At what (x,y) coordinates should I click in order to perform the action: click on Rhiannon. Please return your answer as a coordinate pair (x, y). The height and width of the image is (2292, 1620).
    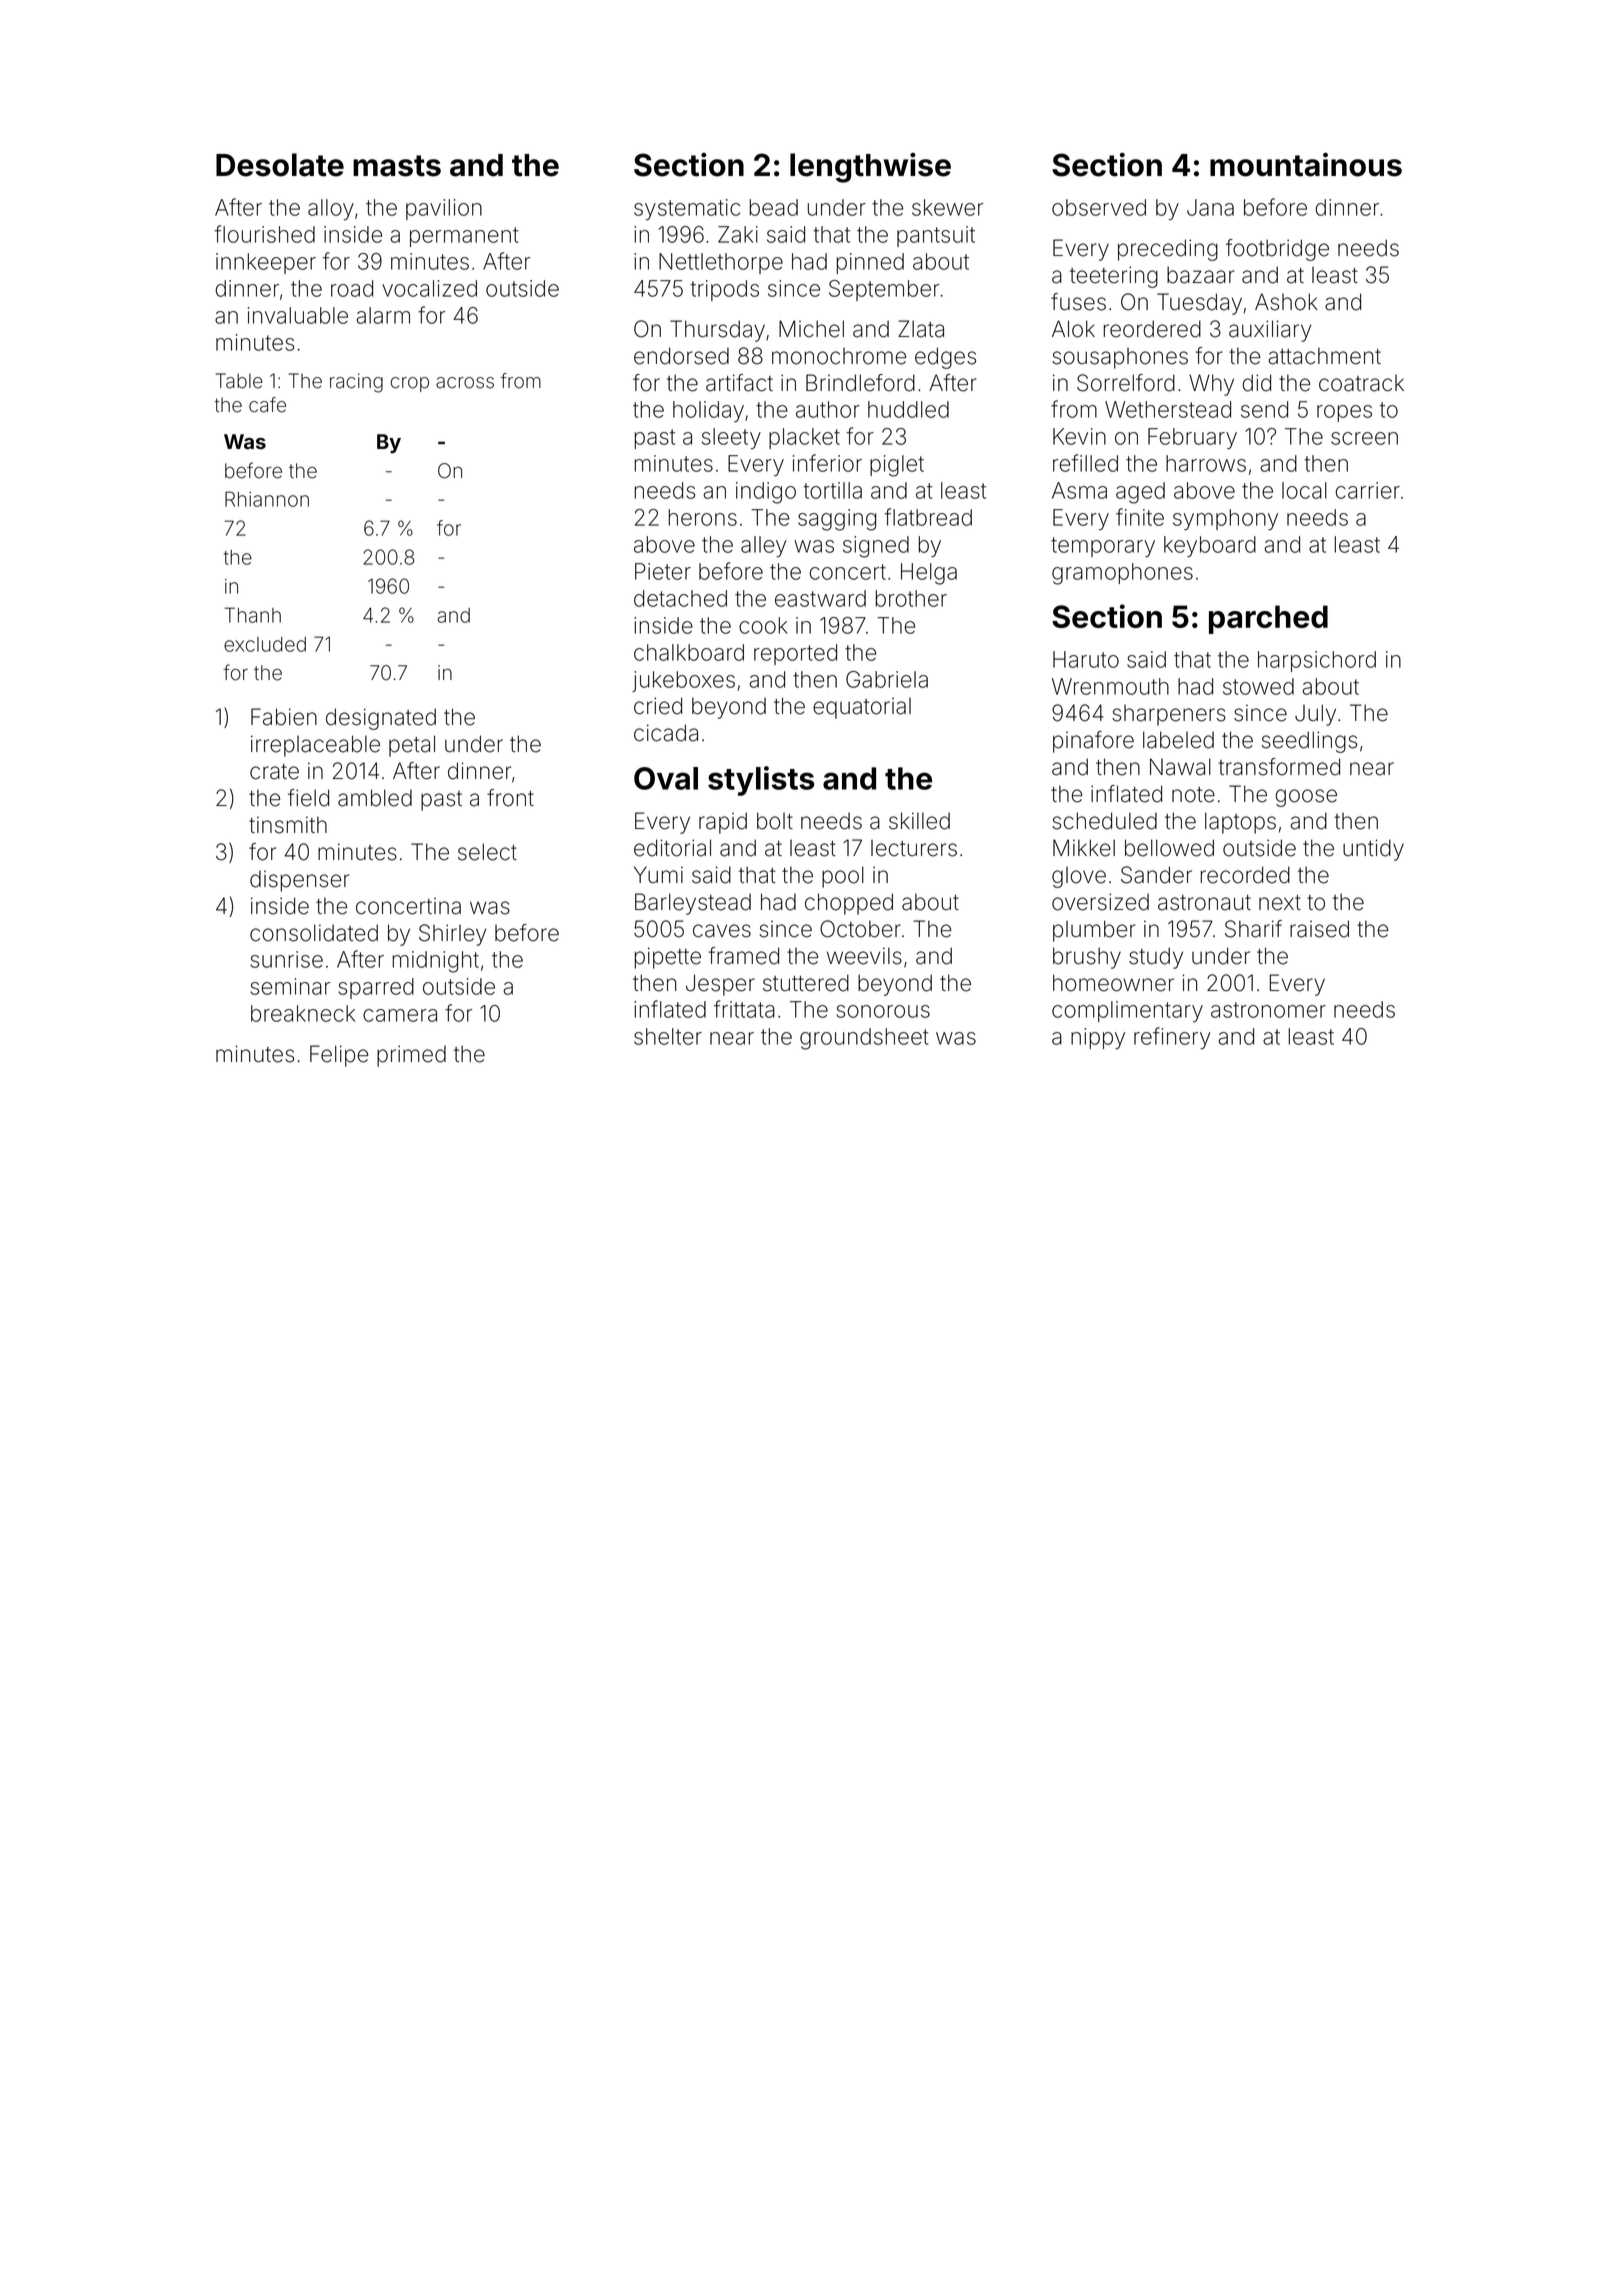
    Looking at the image, I should click on (267, 499).
